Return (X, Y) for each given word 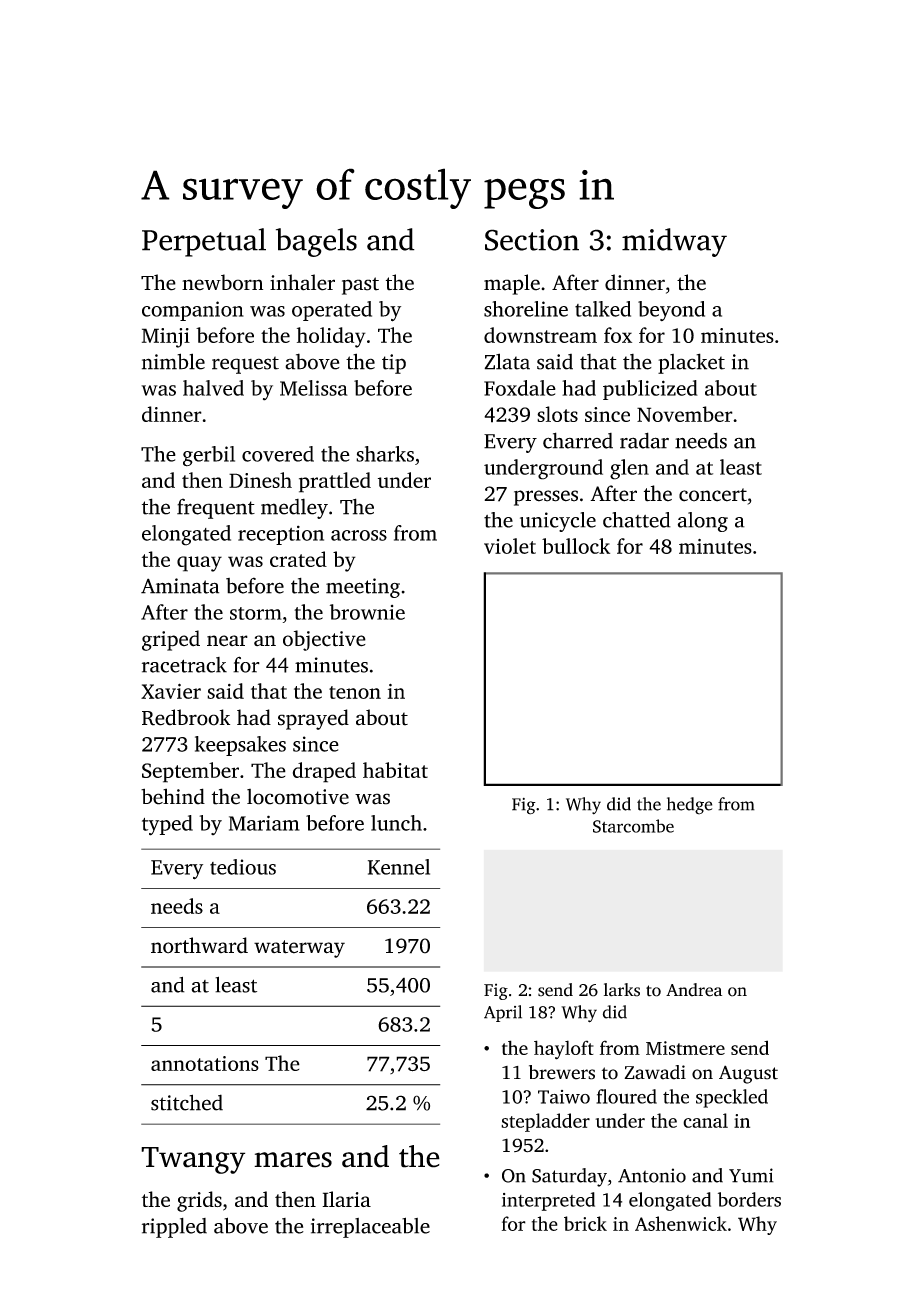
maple (512, 284)
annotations (205, 1063)
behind (173, 796)
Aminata (180, 586)
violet (510, 546)
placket (691, 363)
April (503, 1013)
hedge (689, 806)
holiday (331, 337)
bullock (576, 546)
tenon (355, 692)
